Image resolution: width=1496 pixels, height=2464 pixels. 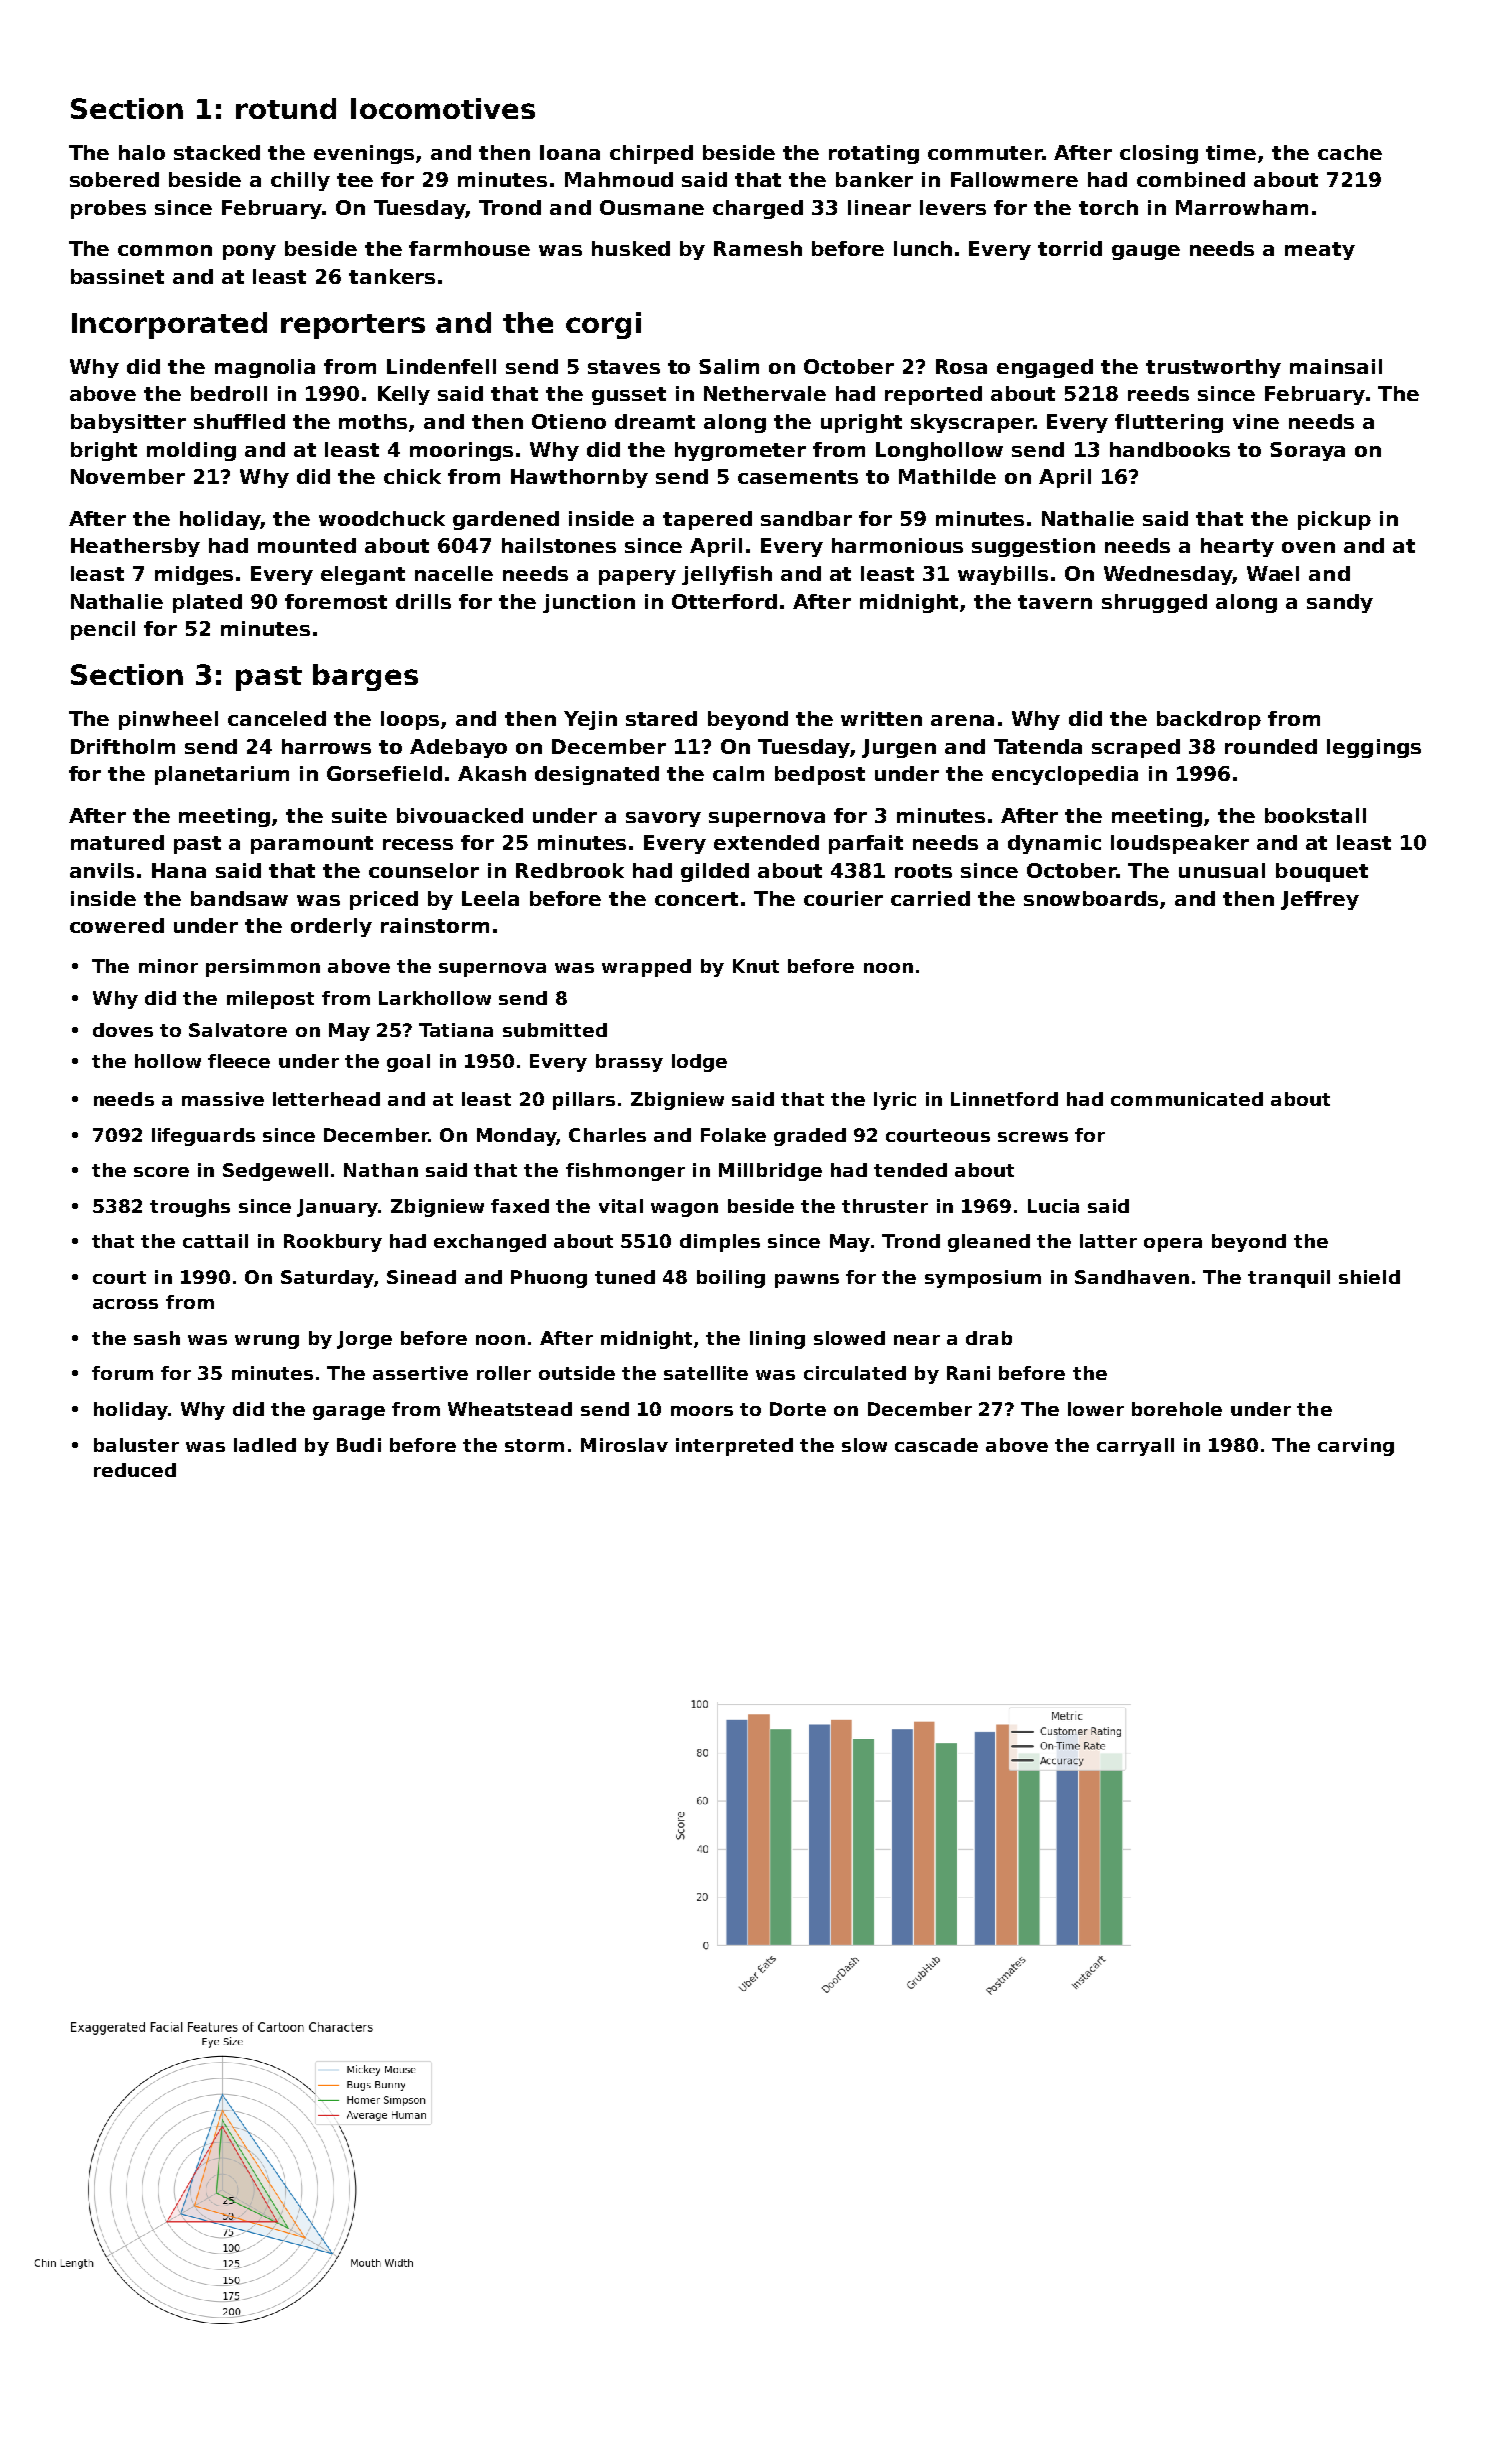 I want to click on screws, so click(x=1033, y=1137).
